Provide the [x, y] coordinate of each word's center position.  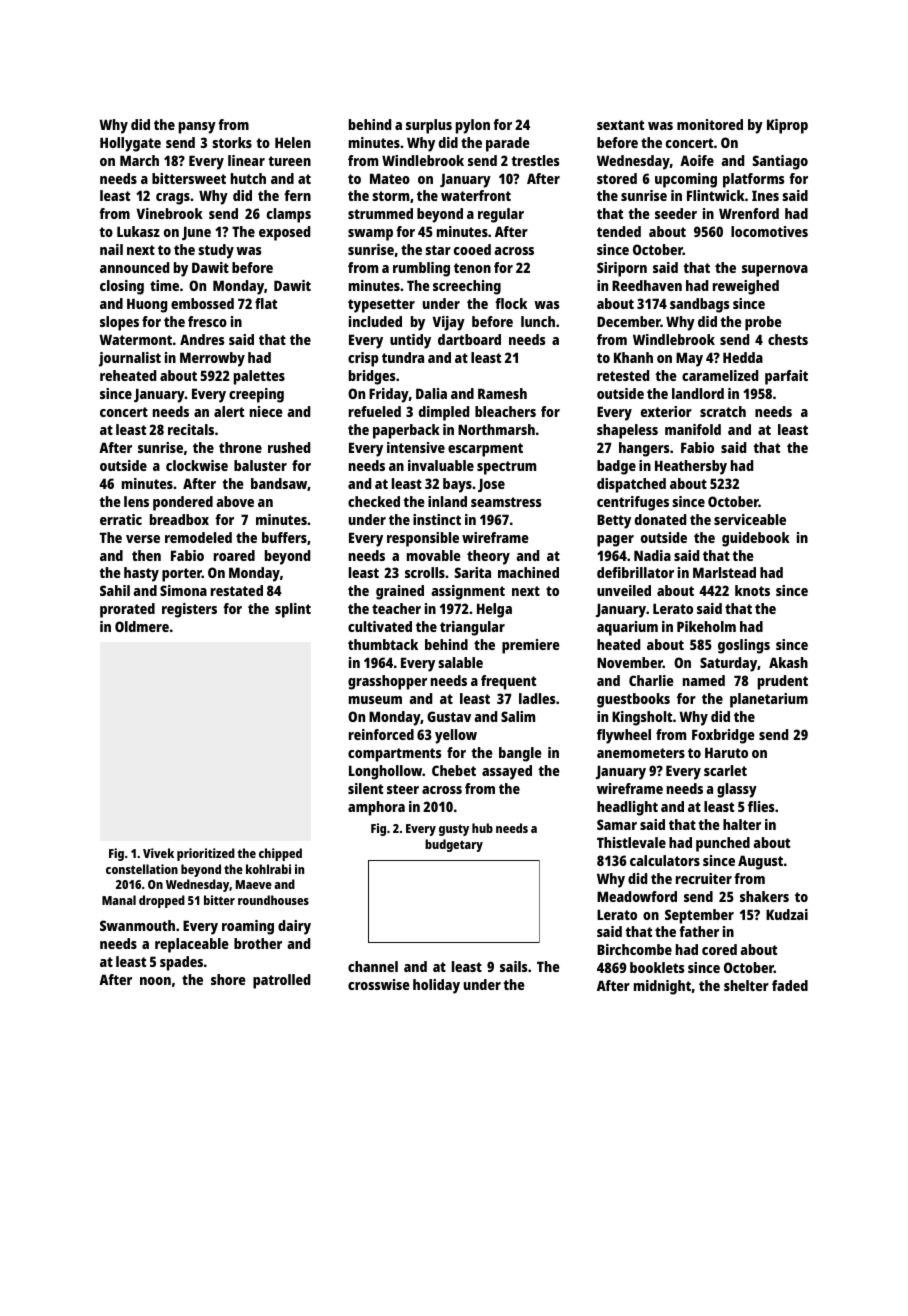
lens [136, 501]
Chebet [454, 770]
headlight [627, 808]
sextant [620, 125]
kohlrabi [268, 869]
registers [189, 610]
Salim [518, 716]
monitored [710, 124]
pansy [197, 128]
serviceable [750, 519]
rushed [289, 447]
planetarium [769, 700]
